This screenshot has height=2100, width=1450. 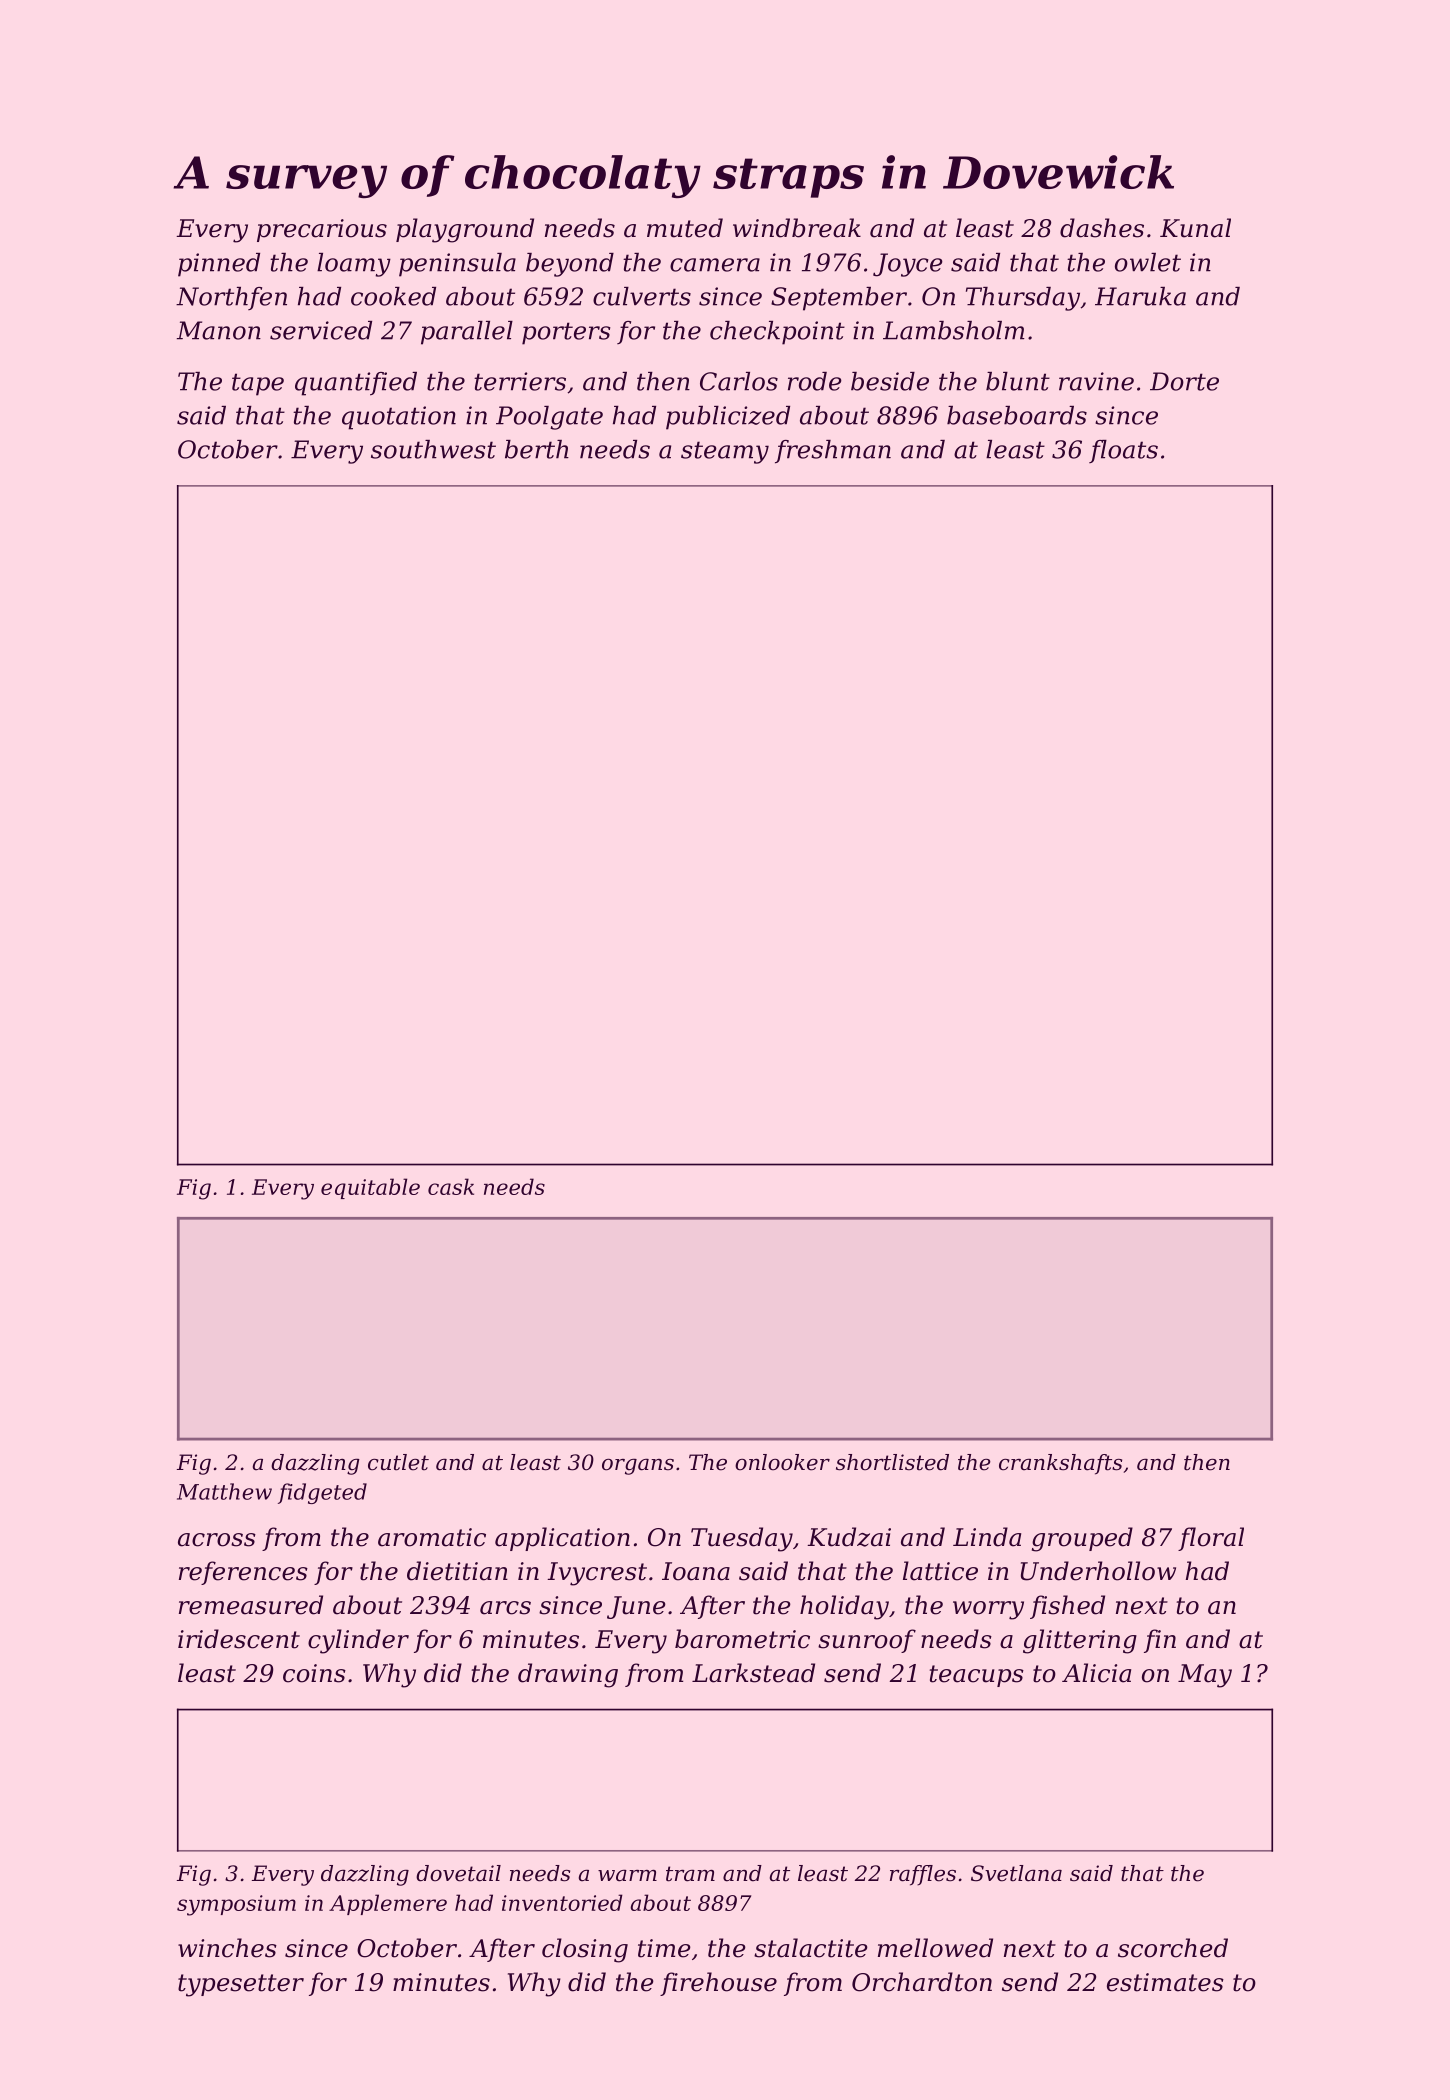 I want to click on floral, so click(x=1211, y=1539).
